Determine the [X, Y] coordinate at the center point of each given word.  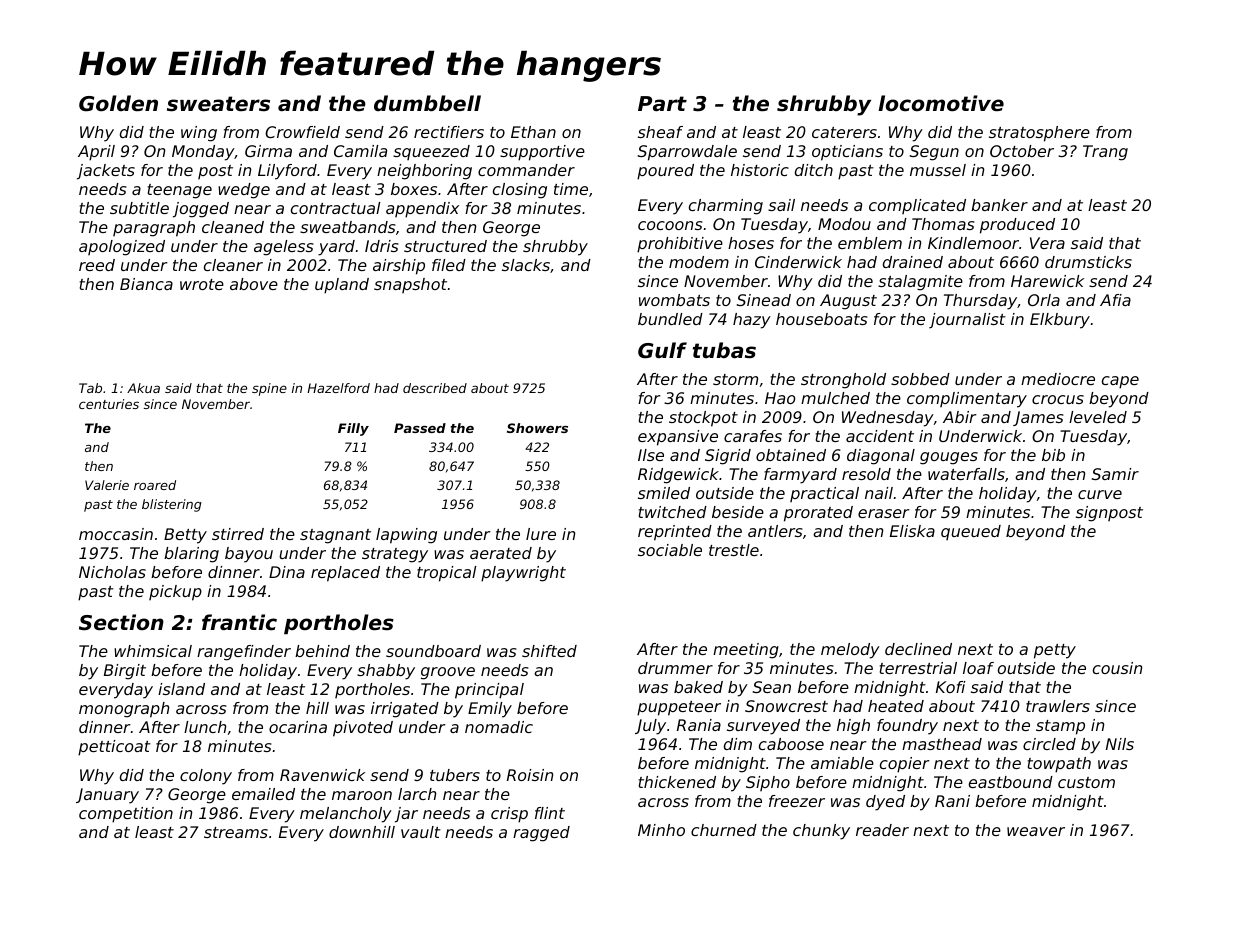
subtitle [139, 208]
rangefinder [244, 653]
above [254, 284]
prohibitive [680, 245]
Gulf [662, 350]
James [1038, 418]
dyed [885, 803]
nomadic [499, 727]
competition [126, 815]
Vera [1047, 243]
